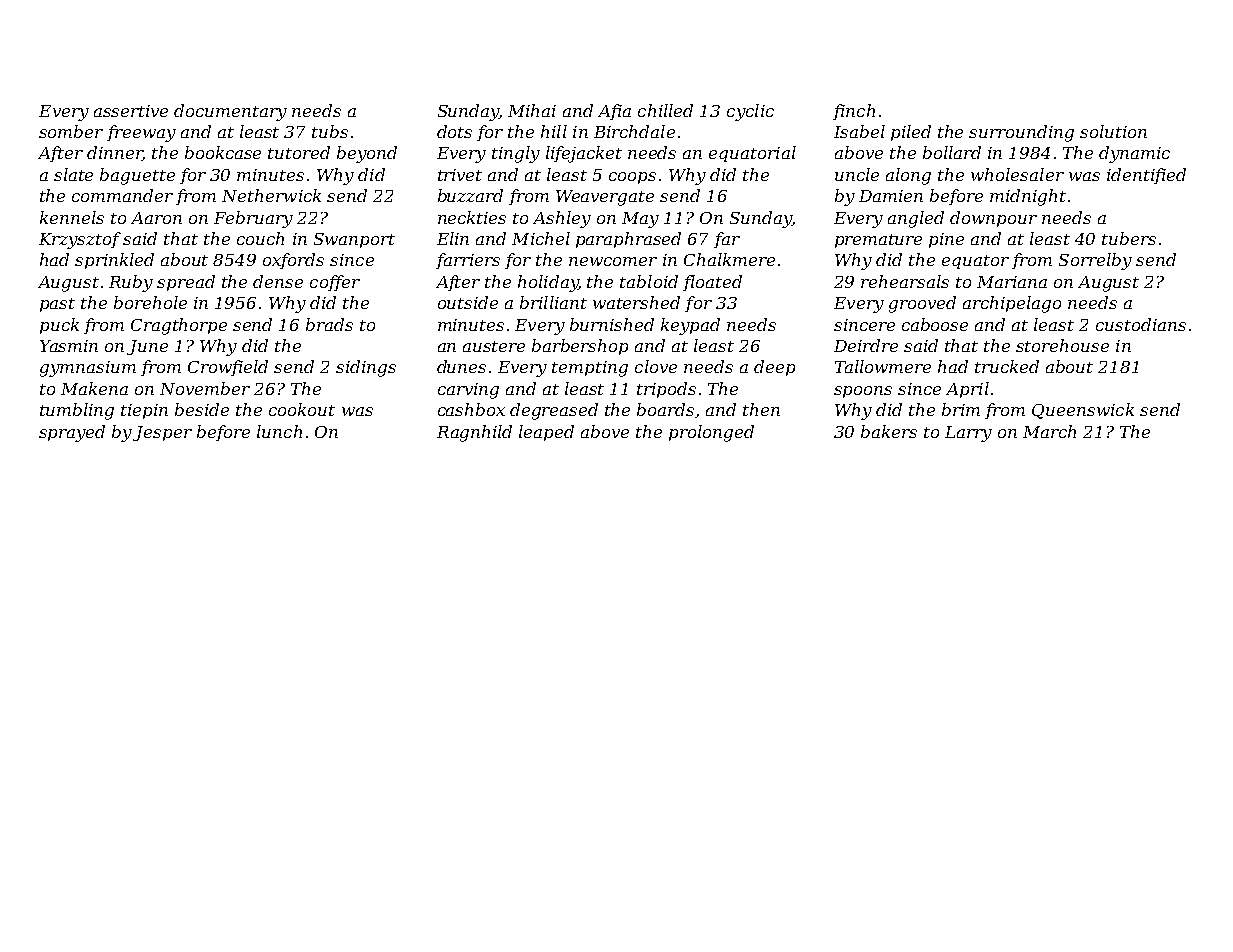 The width and height of the screenshot is (1233, 952). What do you see at coordinates (72, 433) in the screenshot?
I see `sprayed` at bounding box center [72, 433].
